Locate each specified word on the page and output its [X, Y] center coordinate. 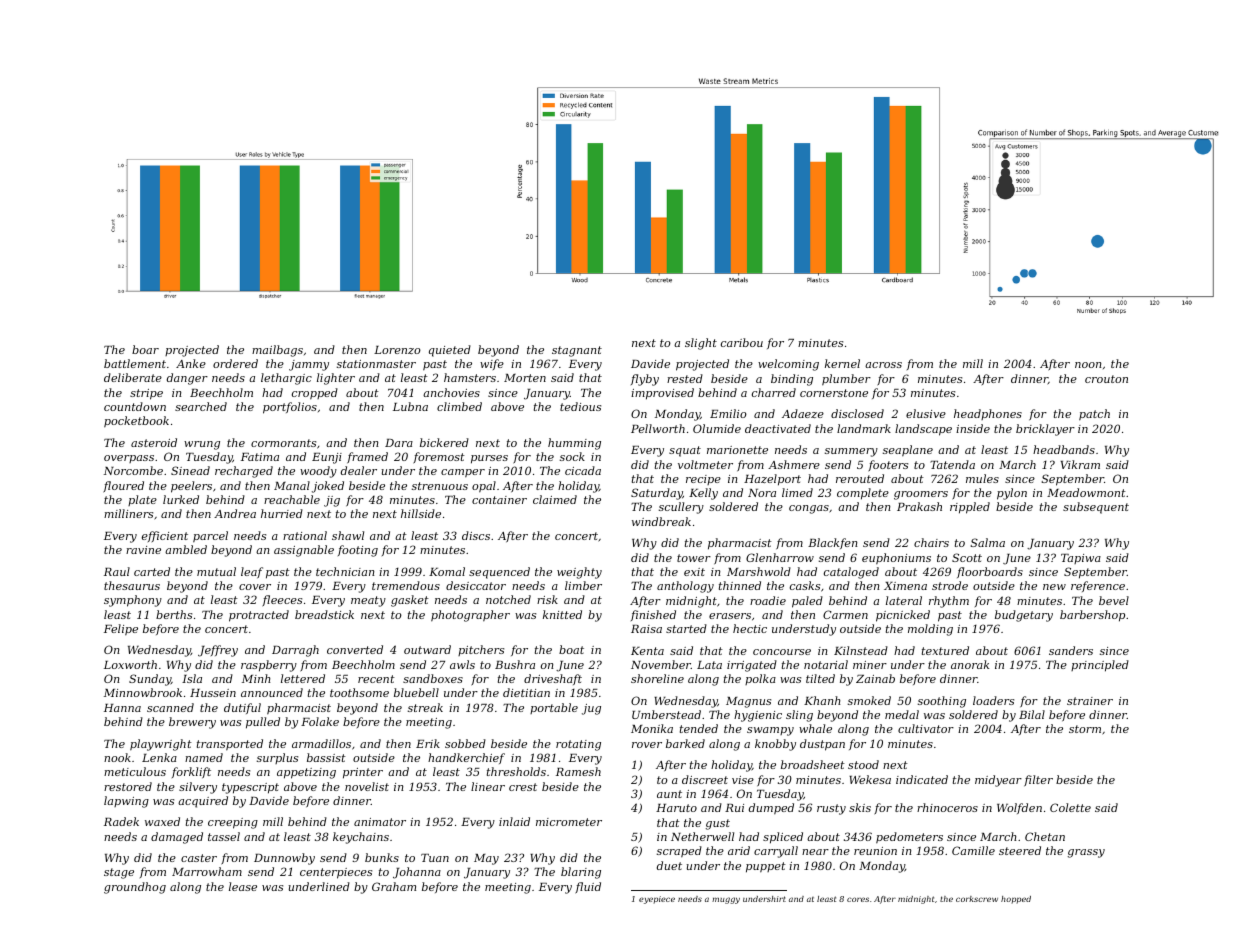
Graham [394, 886]
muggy [726, 900]
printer [363, 773]
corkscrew [977, 899]
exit [694, 572]
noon [1088, 365]
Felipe [121, 630]
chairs [931, 542]
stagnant [577, 351]
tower [694, 558]
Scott [967, 557]
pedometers [909, 838]
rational [305, 535]
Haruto [676, 808]
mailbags [277, 351]
